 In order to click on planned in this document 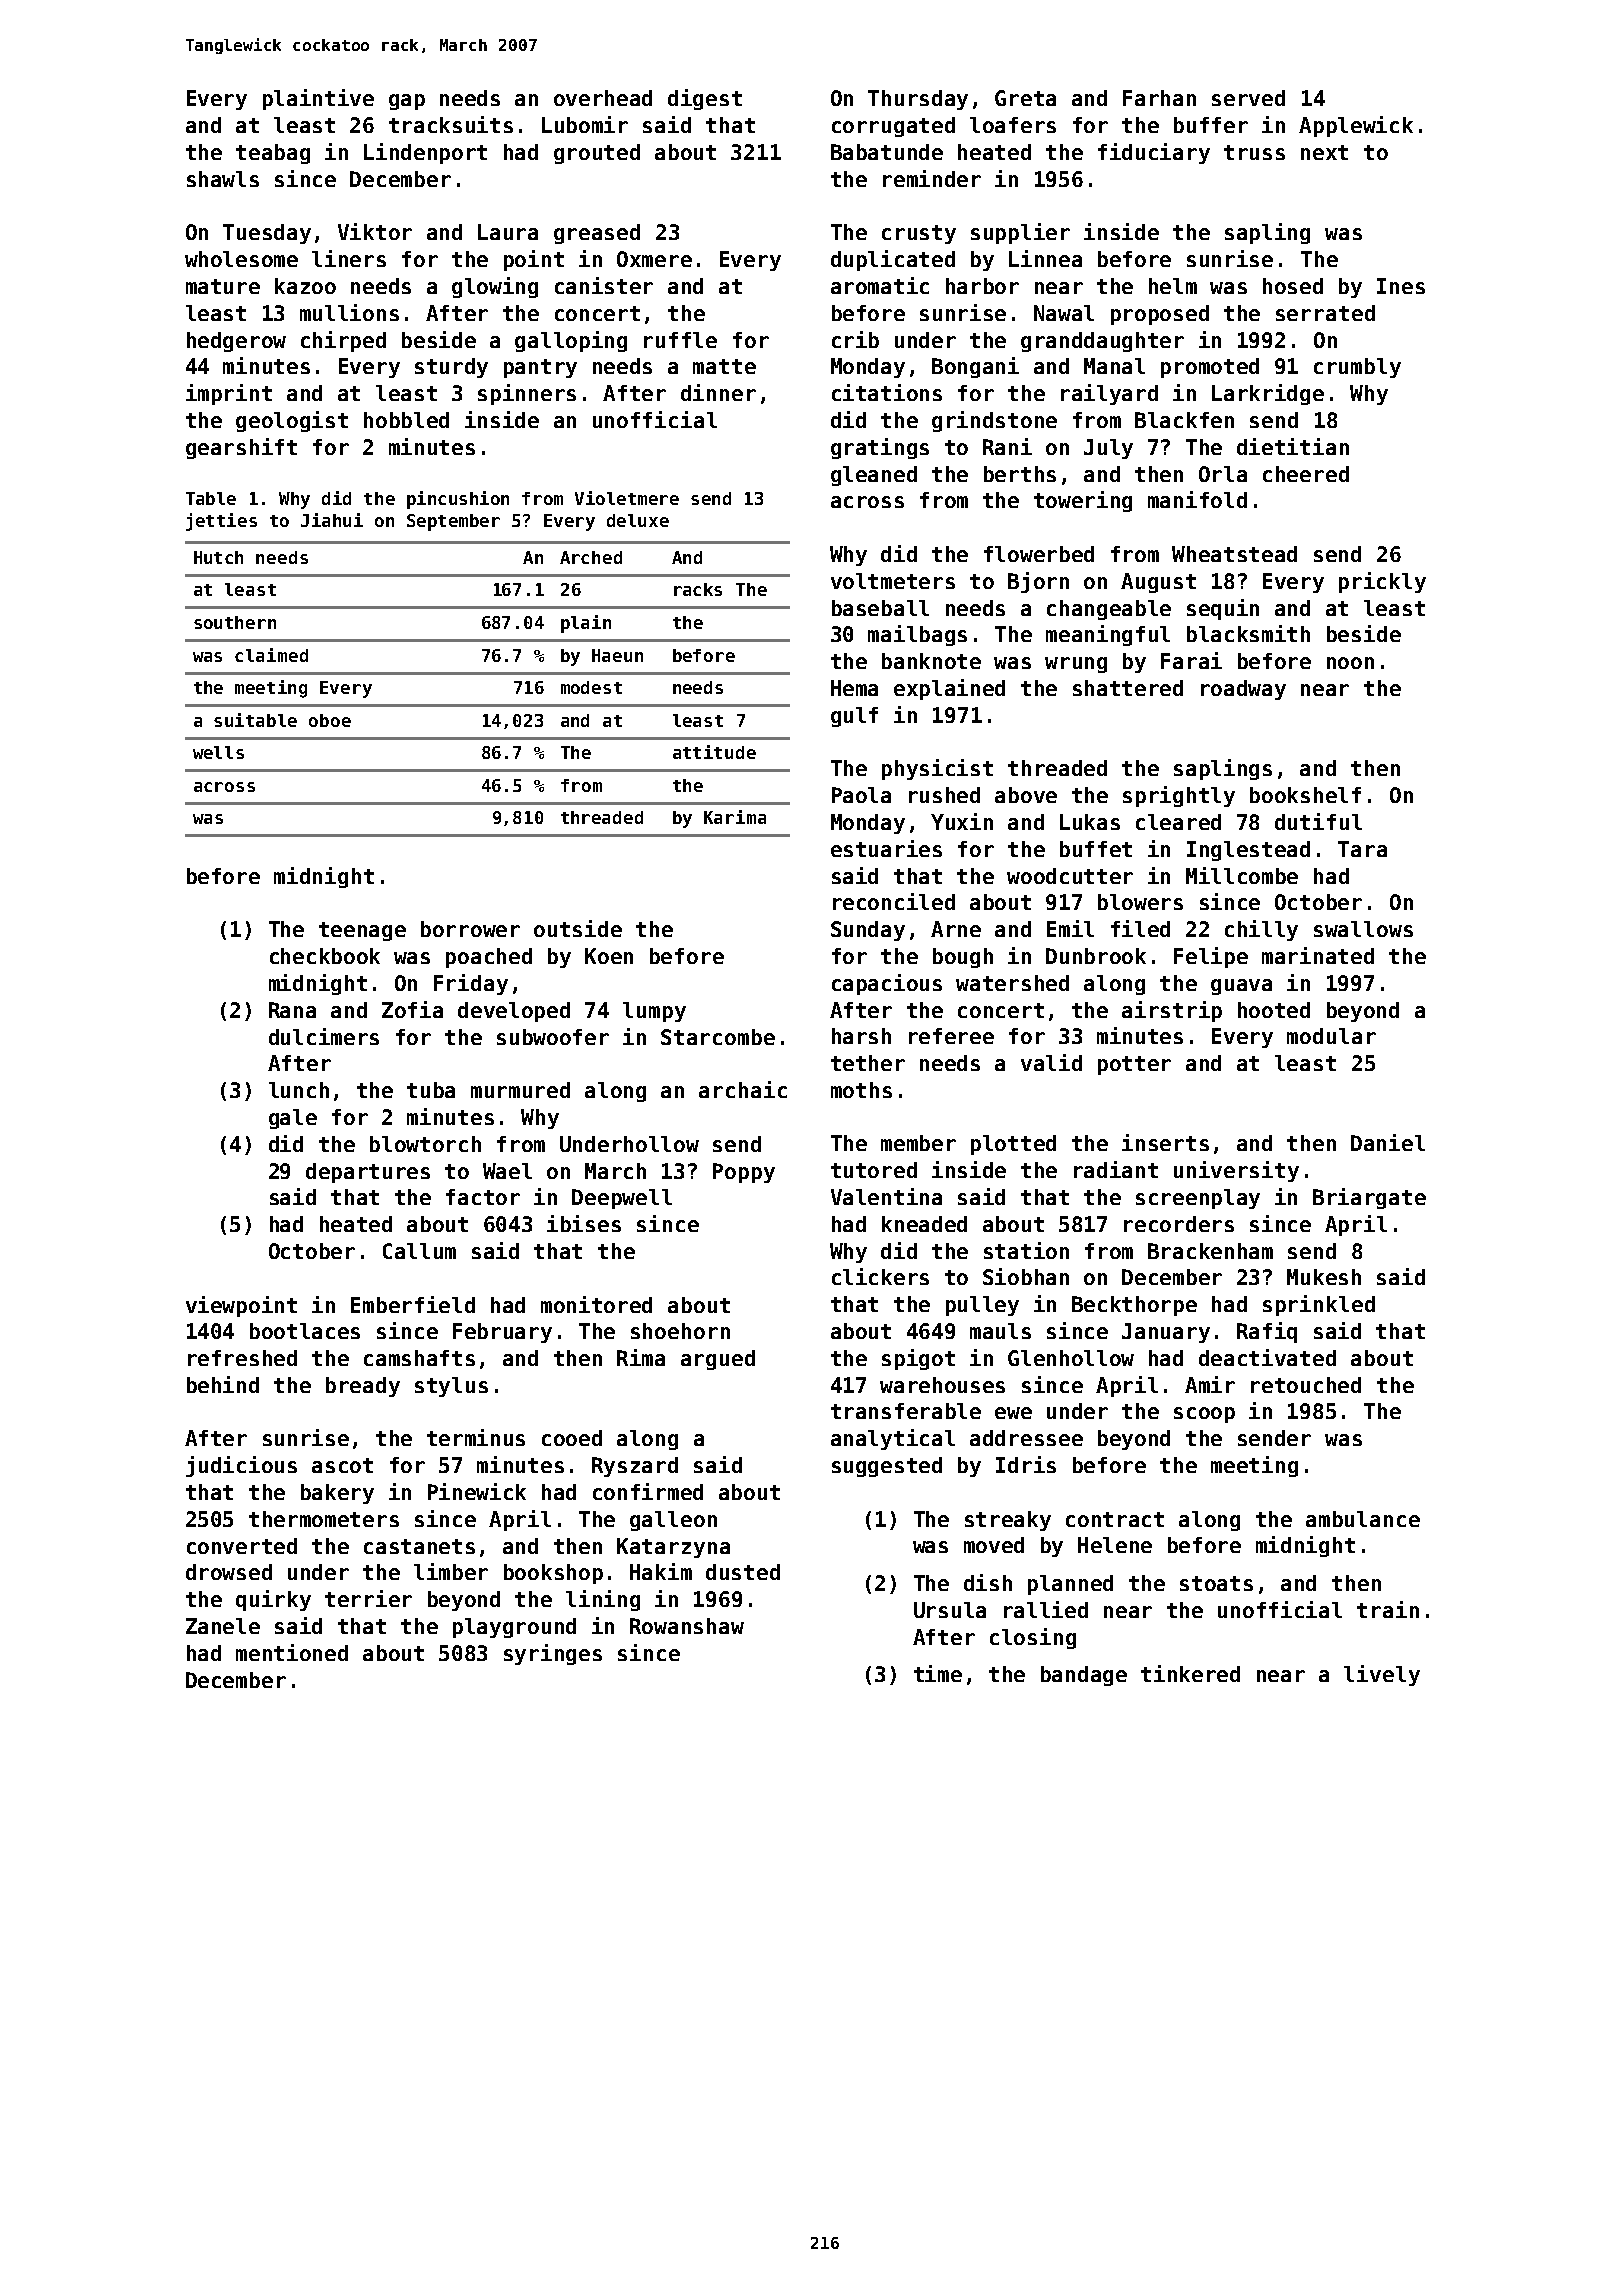, I will do `click(1070, 1585)`.
